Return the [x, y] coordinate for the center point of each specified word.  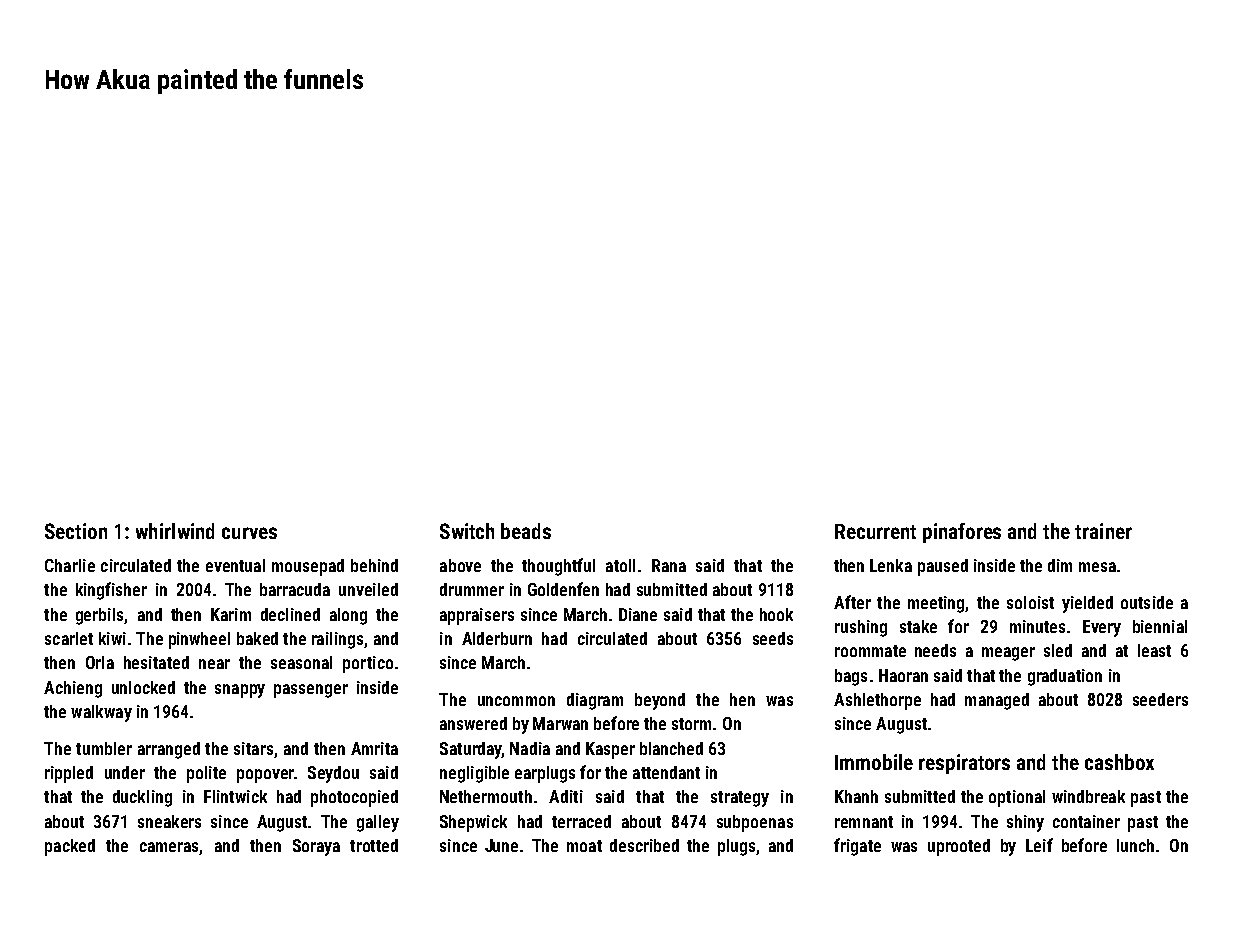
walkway [101, 713]
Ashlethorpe [877, 701]
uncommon [516, 701]
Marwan [560, 723]
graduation [1065, 677]
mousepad [308, 567]
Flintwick [235, 796]
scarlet [69, 638]
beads [526, 531]
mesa [1097, 567]
